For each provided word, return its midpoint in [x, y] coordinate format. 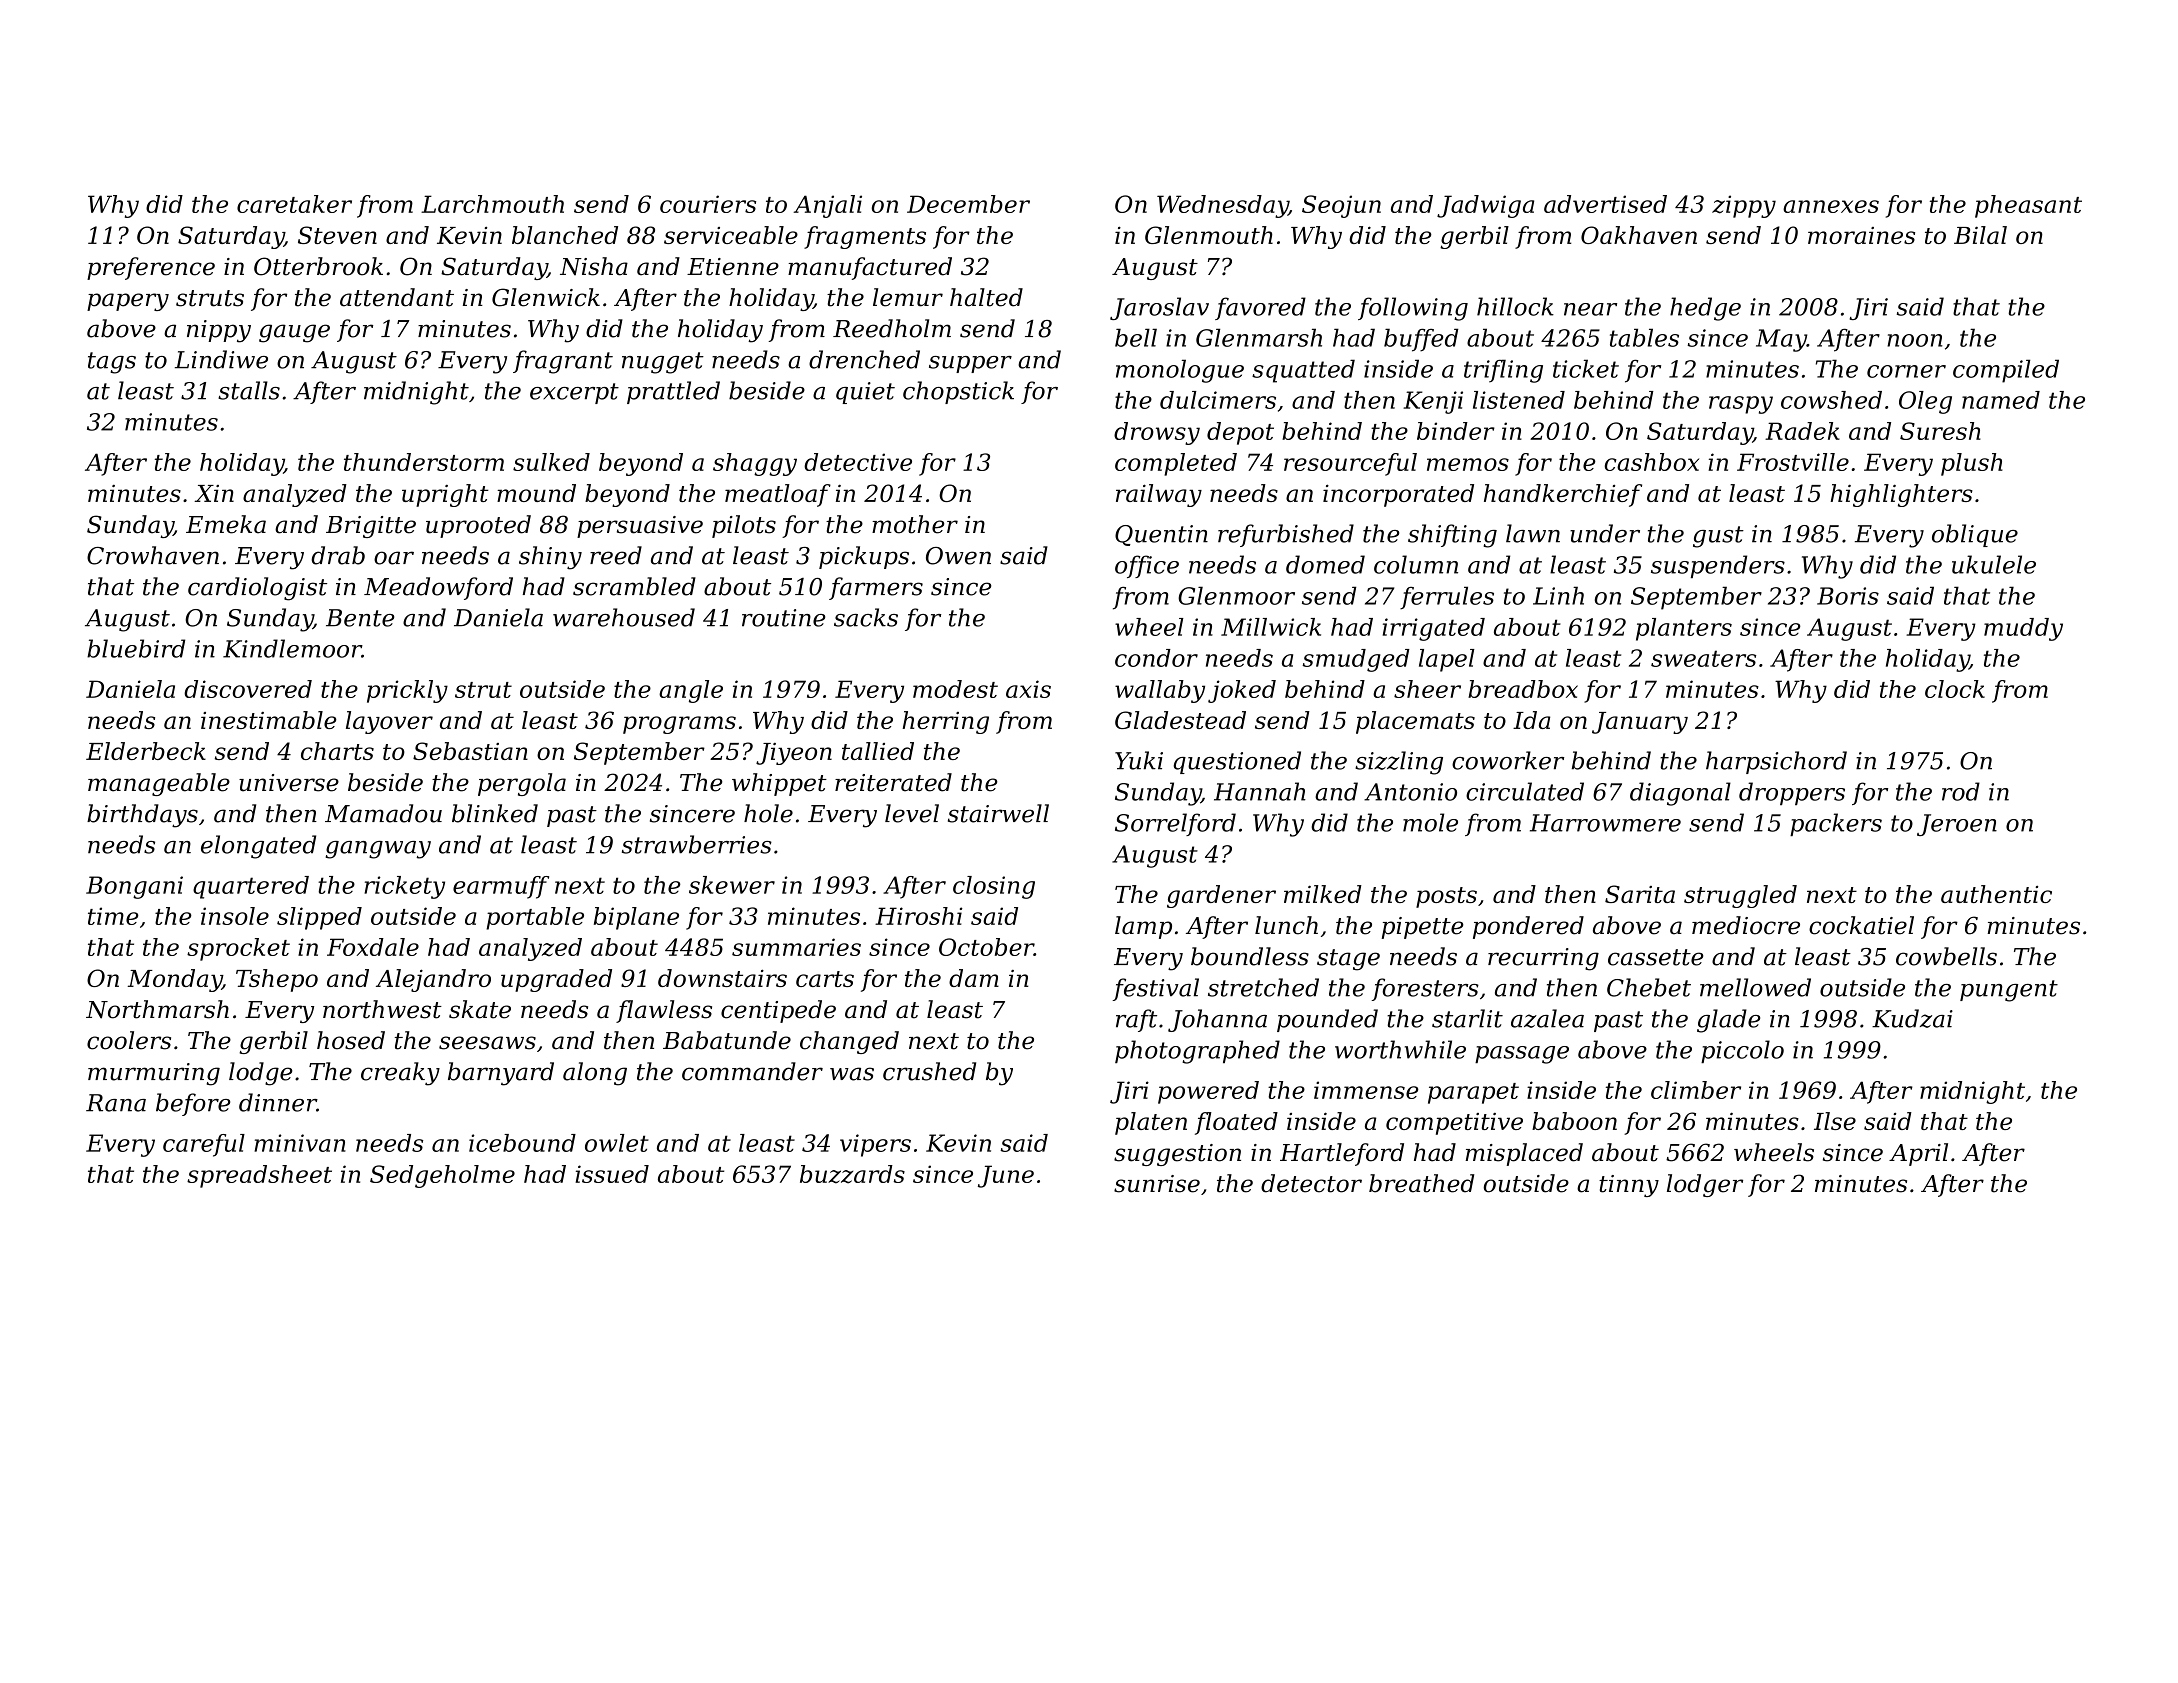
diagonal [1680, 794]
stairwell [998, 813]
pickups [864, 557]
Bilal [1980, 235]
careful [204, 1145]
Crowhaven [153, 555]
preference [151, 268]
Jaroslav [1159, 308]
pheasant [2028, 206]
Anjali [827, 206]
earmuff [501, 887]
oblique [1975, 535]
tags [112, 363]
